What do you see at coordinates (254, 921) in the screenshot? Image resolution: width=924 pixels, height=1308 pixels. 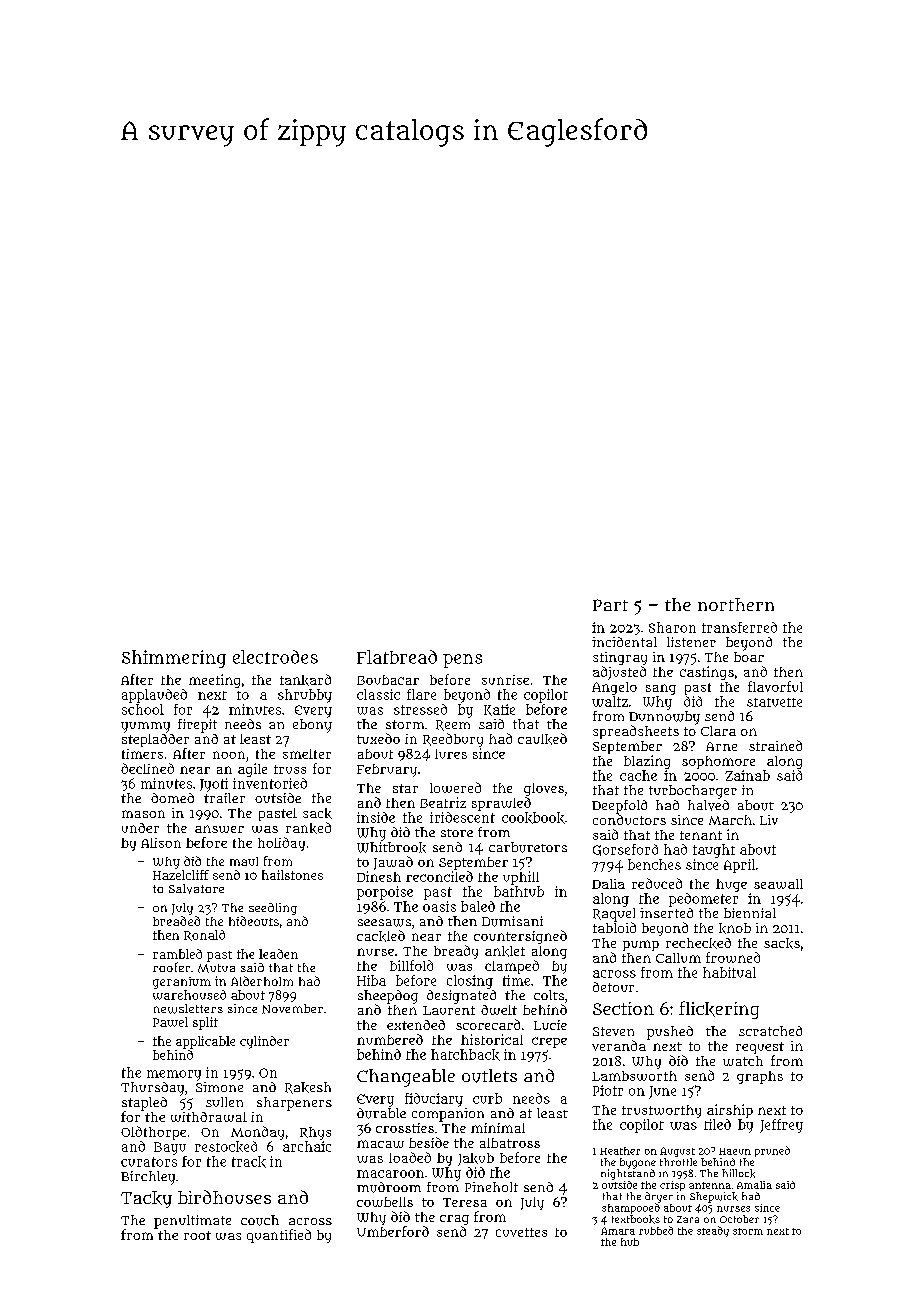 I see `hideouts` at bounding box center [254, 921].
